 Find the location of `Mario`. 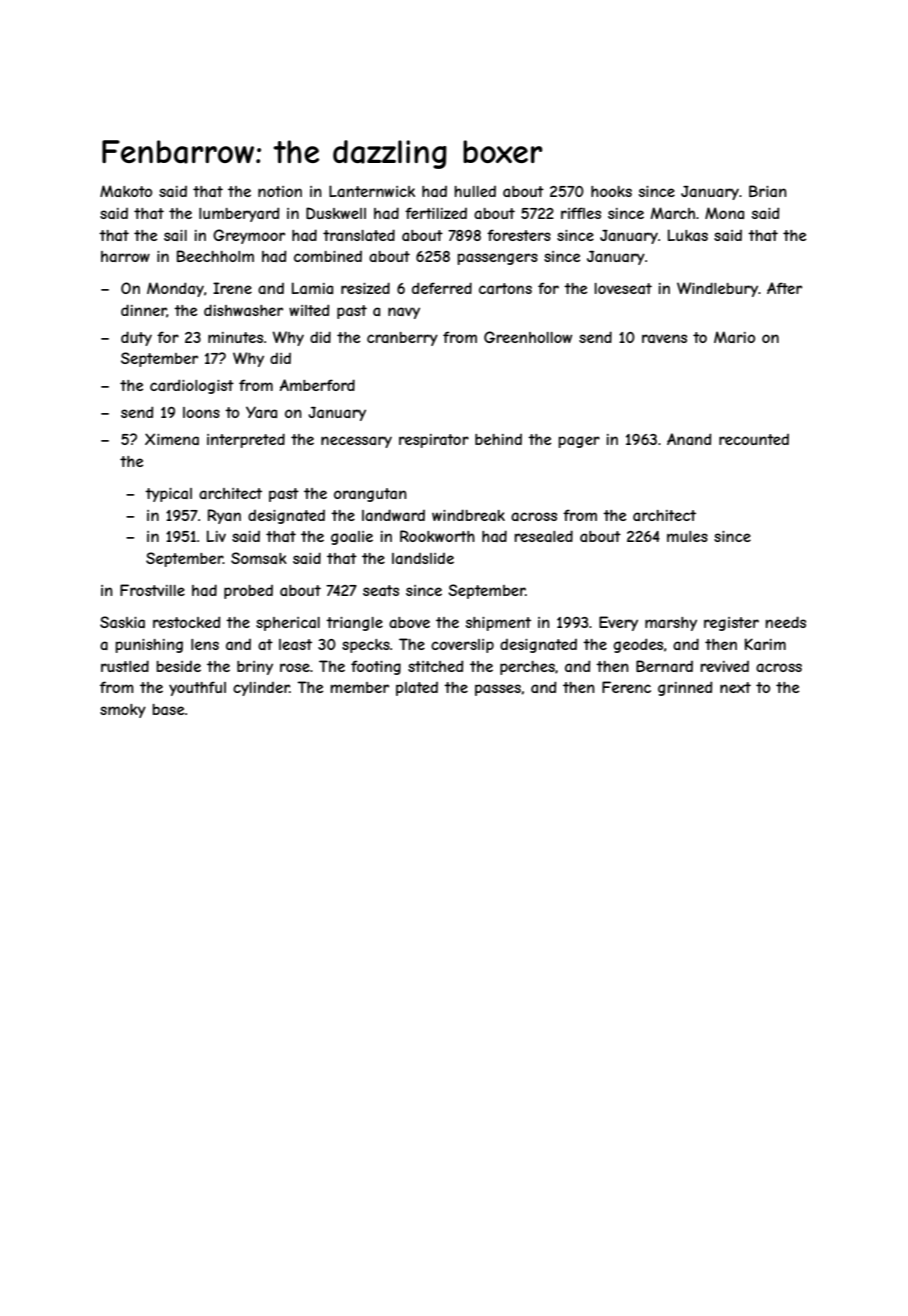

Mario is located at coordinates (734, 337).
